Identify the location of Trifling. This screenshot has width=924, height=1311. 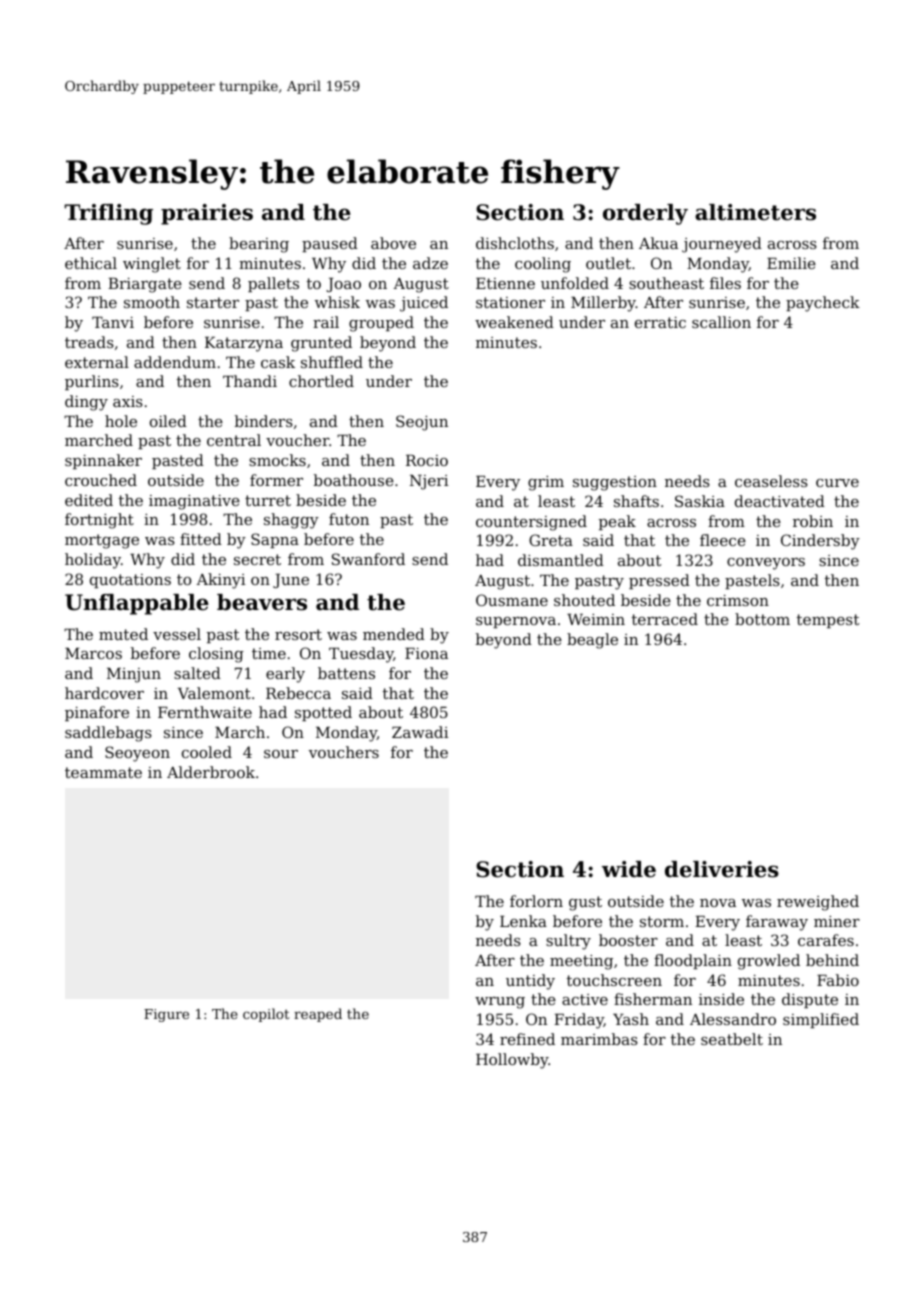
(108, 214).
